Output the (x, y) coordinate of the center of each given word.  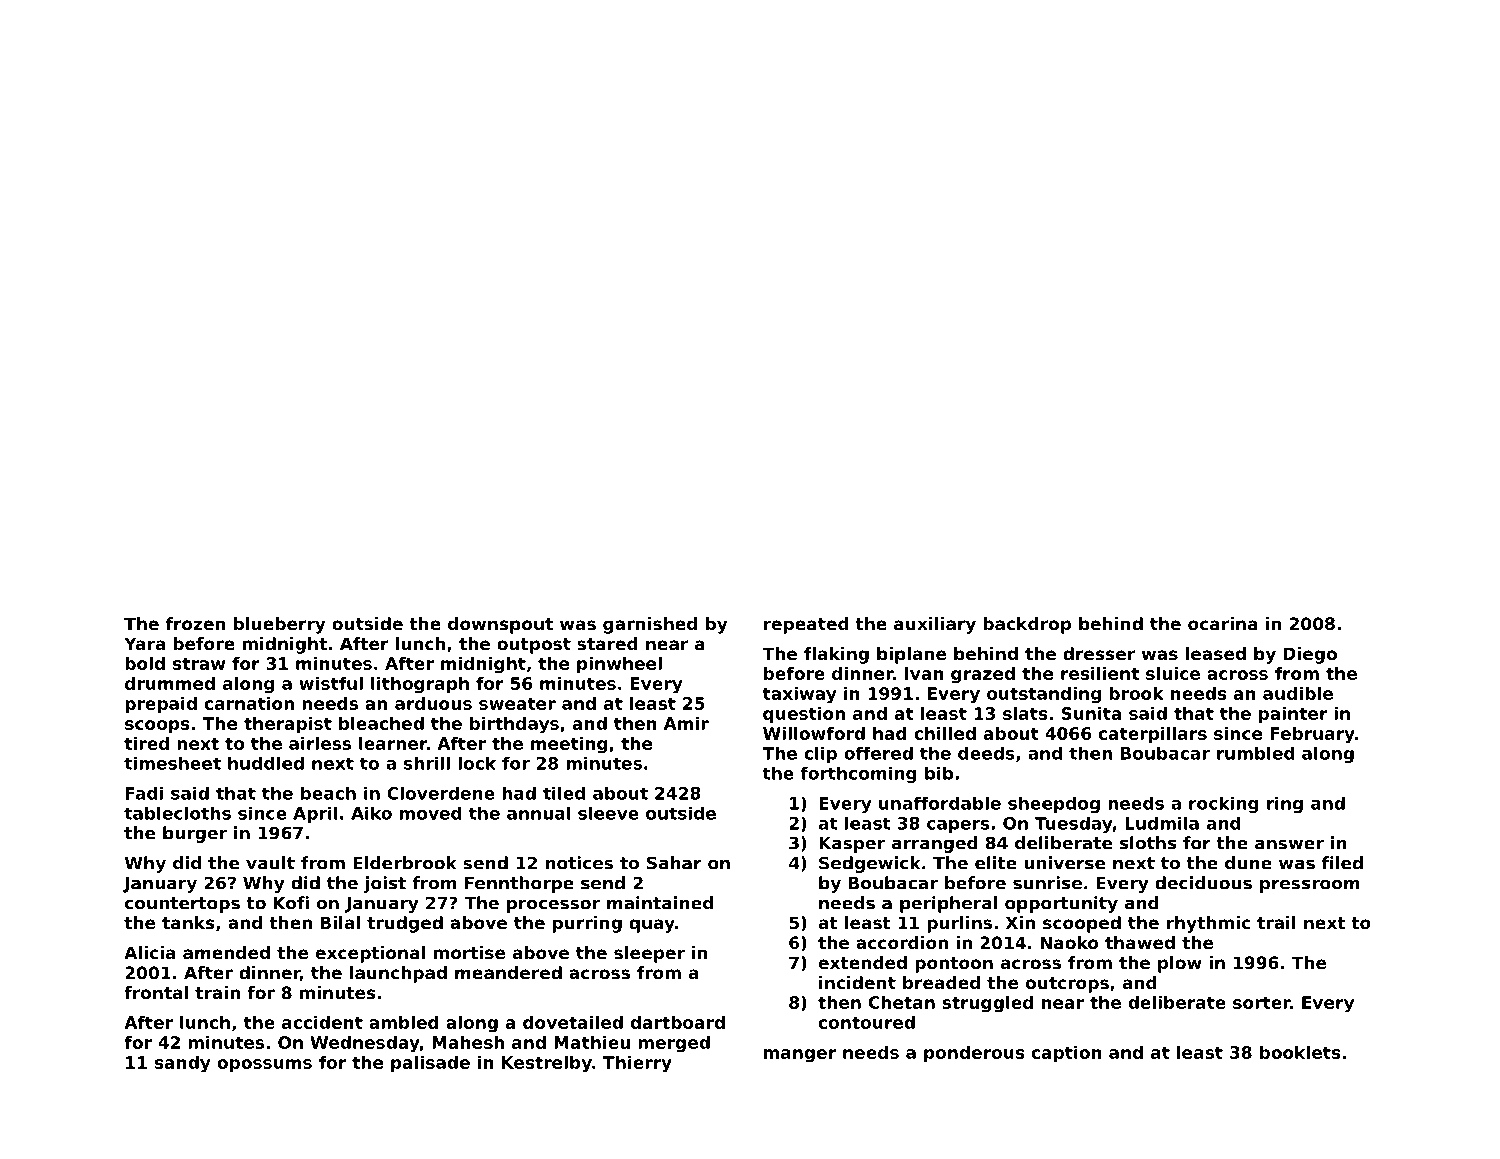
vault (270, 863)
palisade (430, 1064)
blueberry (279, 625)
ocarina (1223, 623)
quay (652, 926)
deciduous (1203, 883)
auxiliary (935, 625)
